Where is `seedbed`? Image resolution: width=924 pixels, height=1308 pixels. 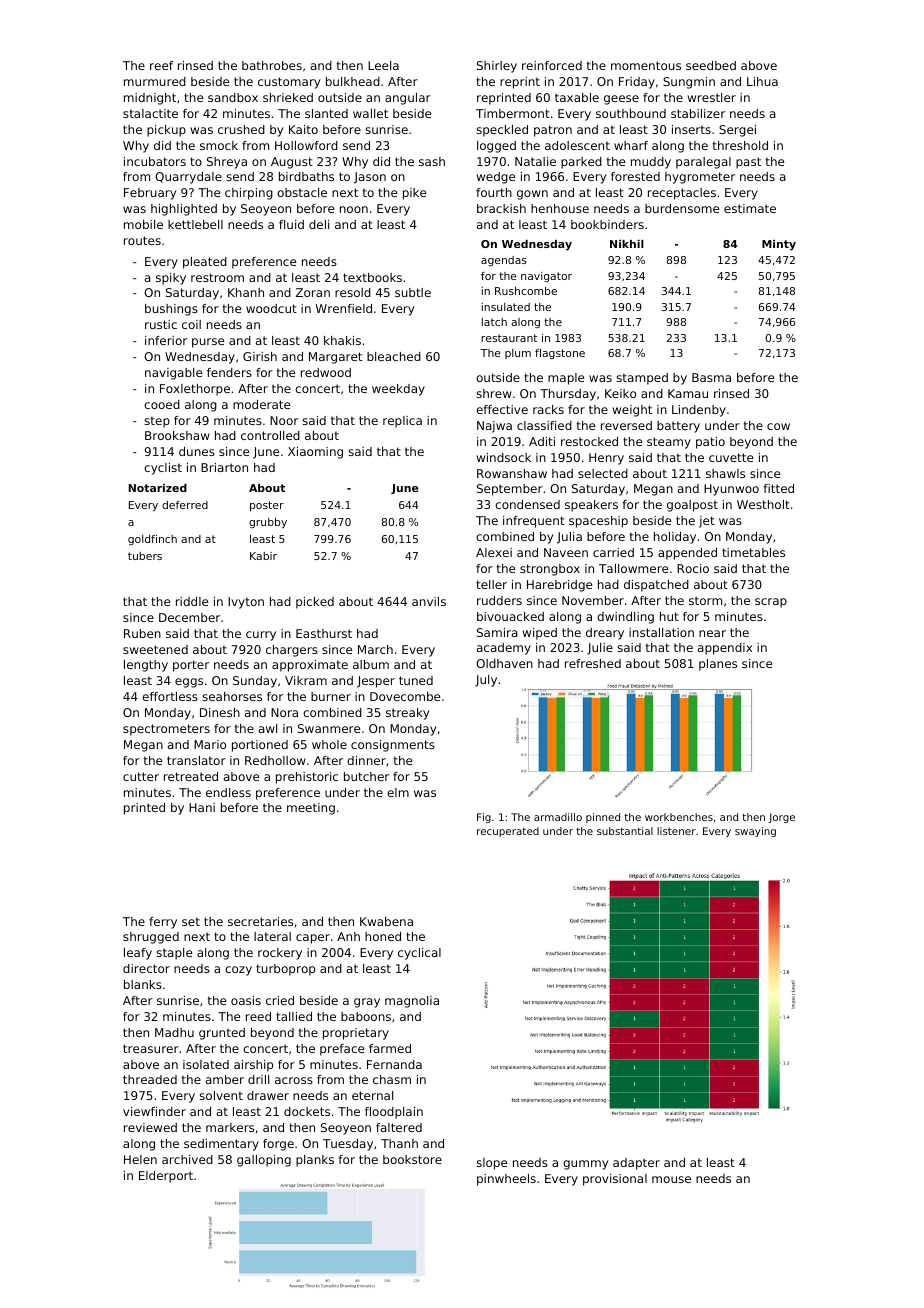
seedbed is located at coordinates (711, 65).
